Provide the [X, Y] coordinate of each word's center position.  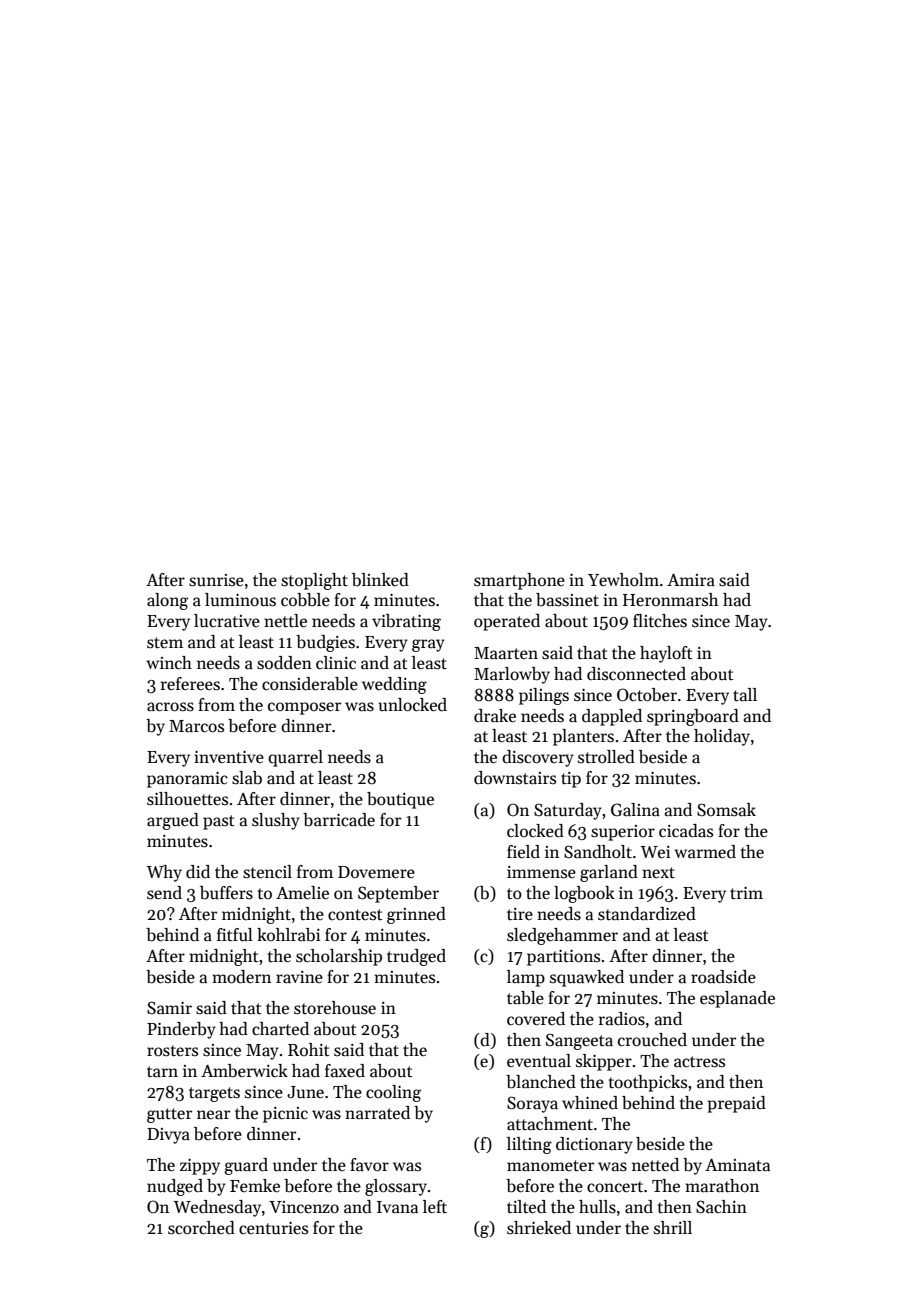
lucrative [227, 621]
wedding [394, 685]
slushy [276, 821]
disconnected [636, 674]
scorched [201, 1228]
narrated [377, 1113]
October [647, 695]
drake [495, 716]
